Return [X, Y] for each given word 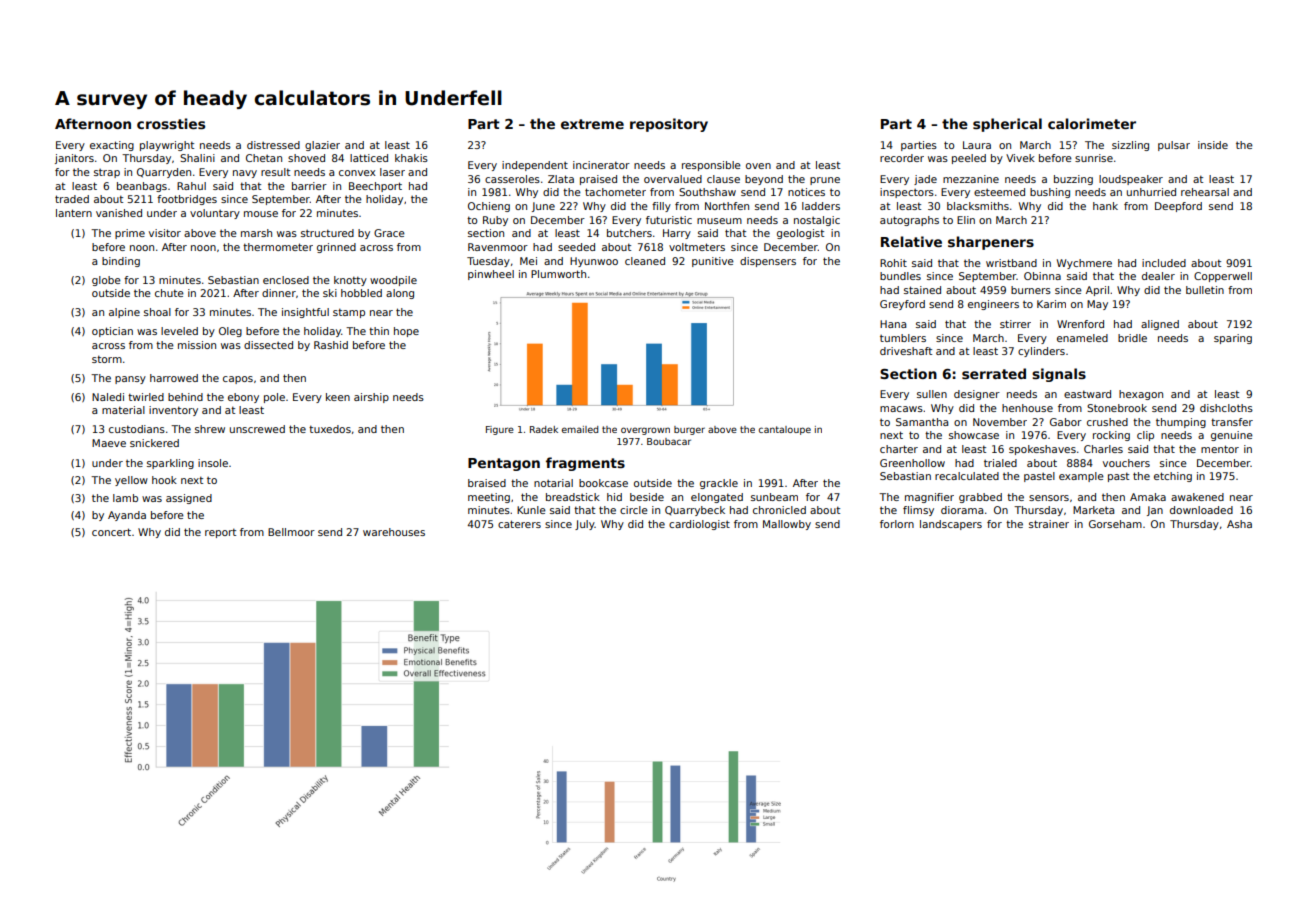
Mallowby [787, 525]
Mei [528, 261]
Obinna [1042, 276]
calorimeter [1092, 123]
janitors [74, 159]
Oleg [230, 332]
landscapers [951, 525]
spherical [1007, 125]
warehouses [394, 532]
